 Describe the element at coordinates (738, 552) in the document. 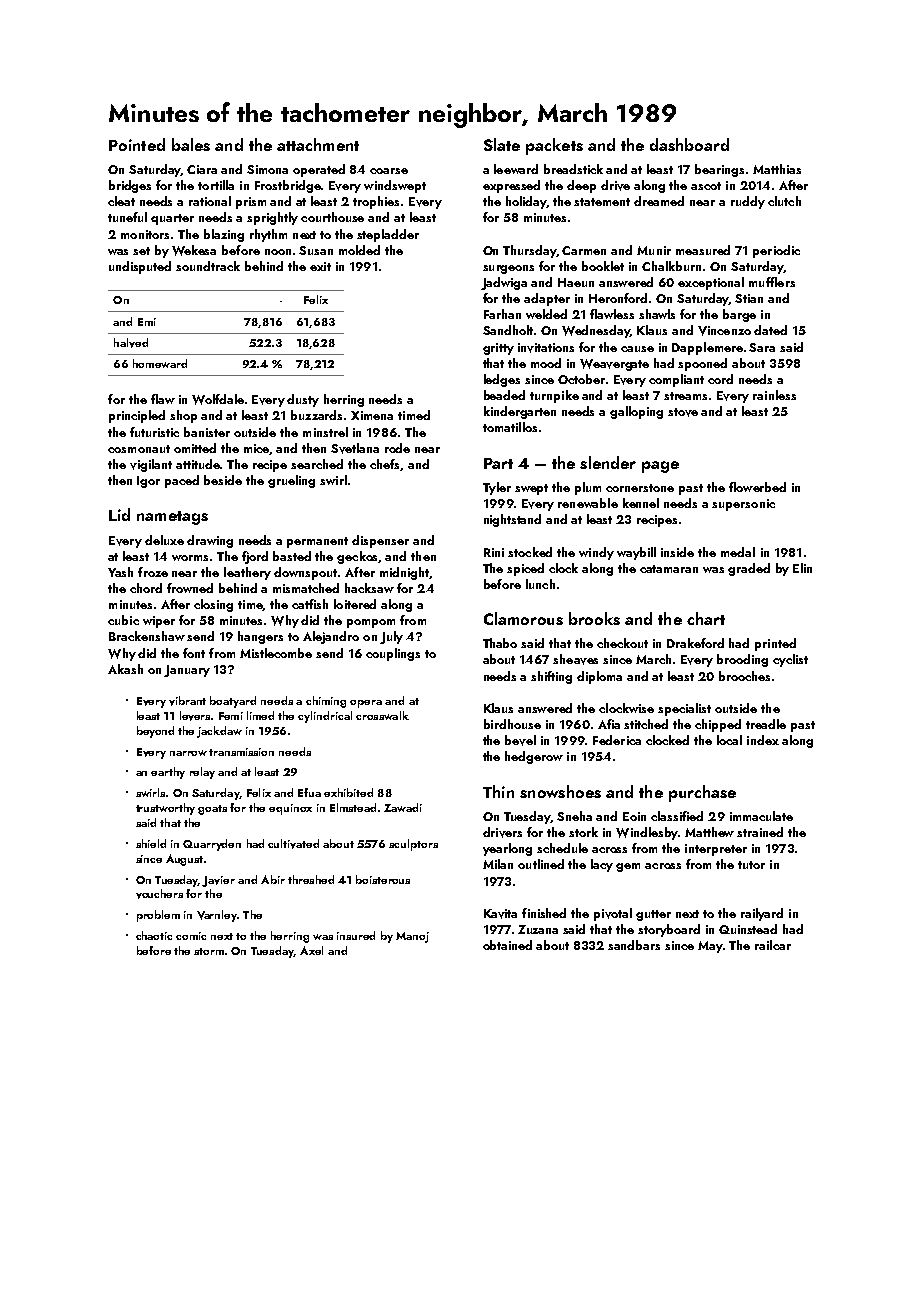

I see `medal` at that location.
